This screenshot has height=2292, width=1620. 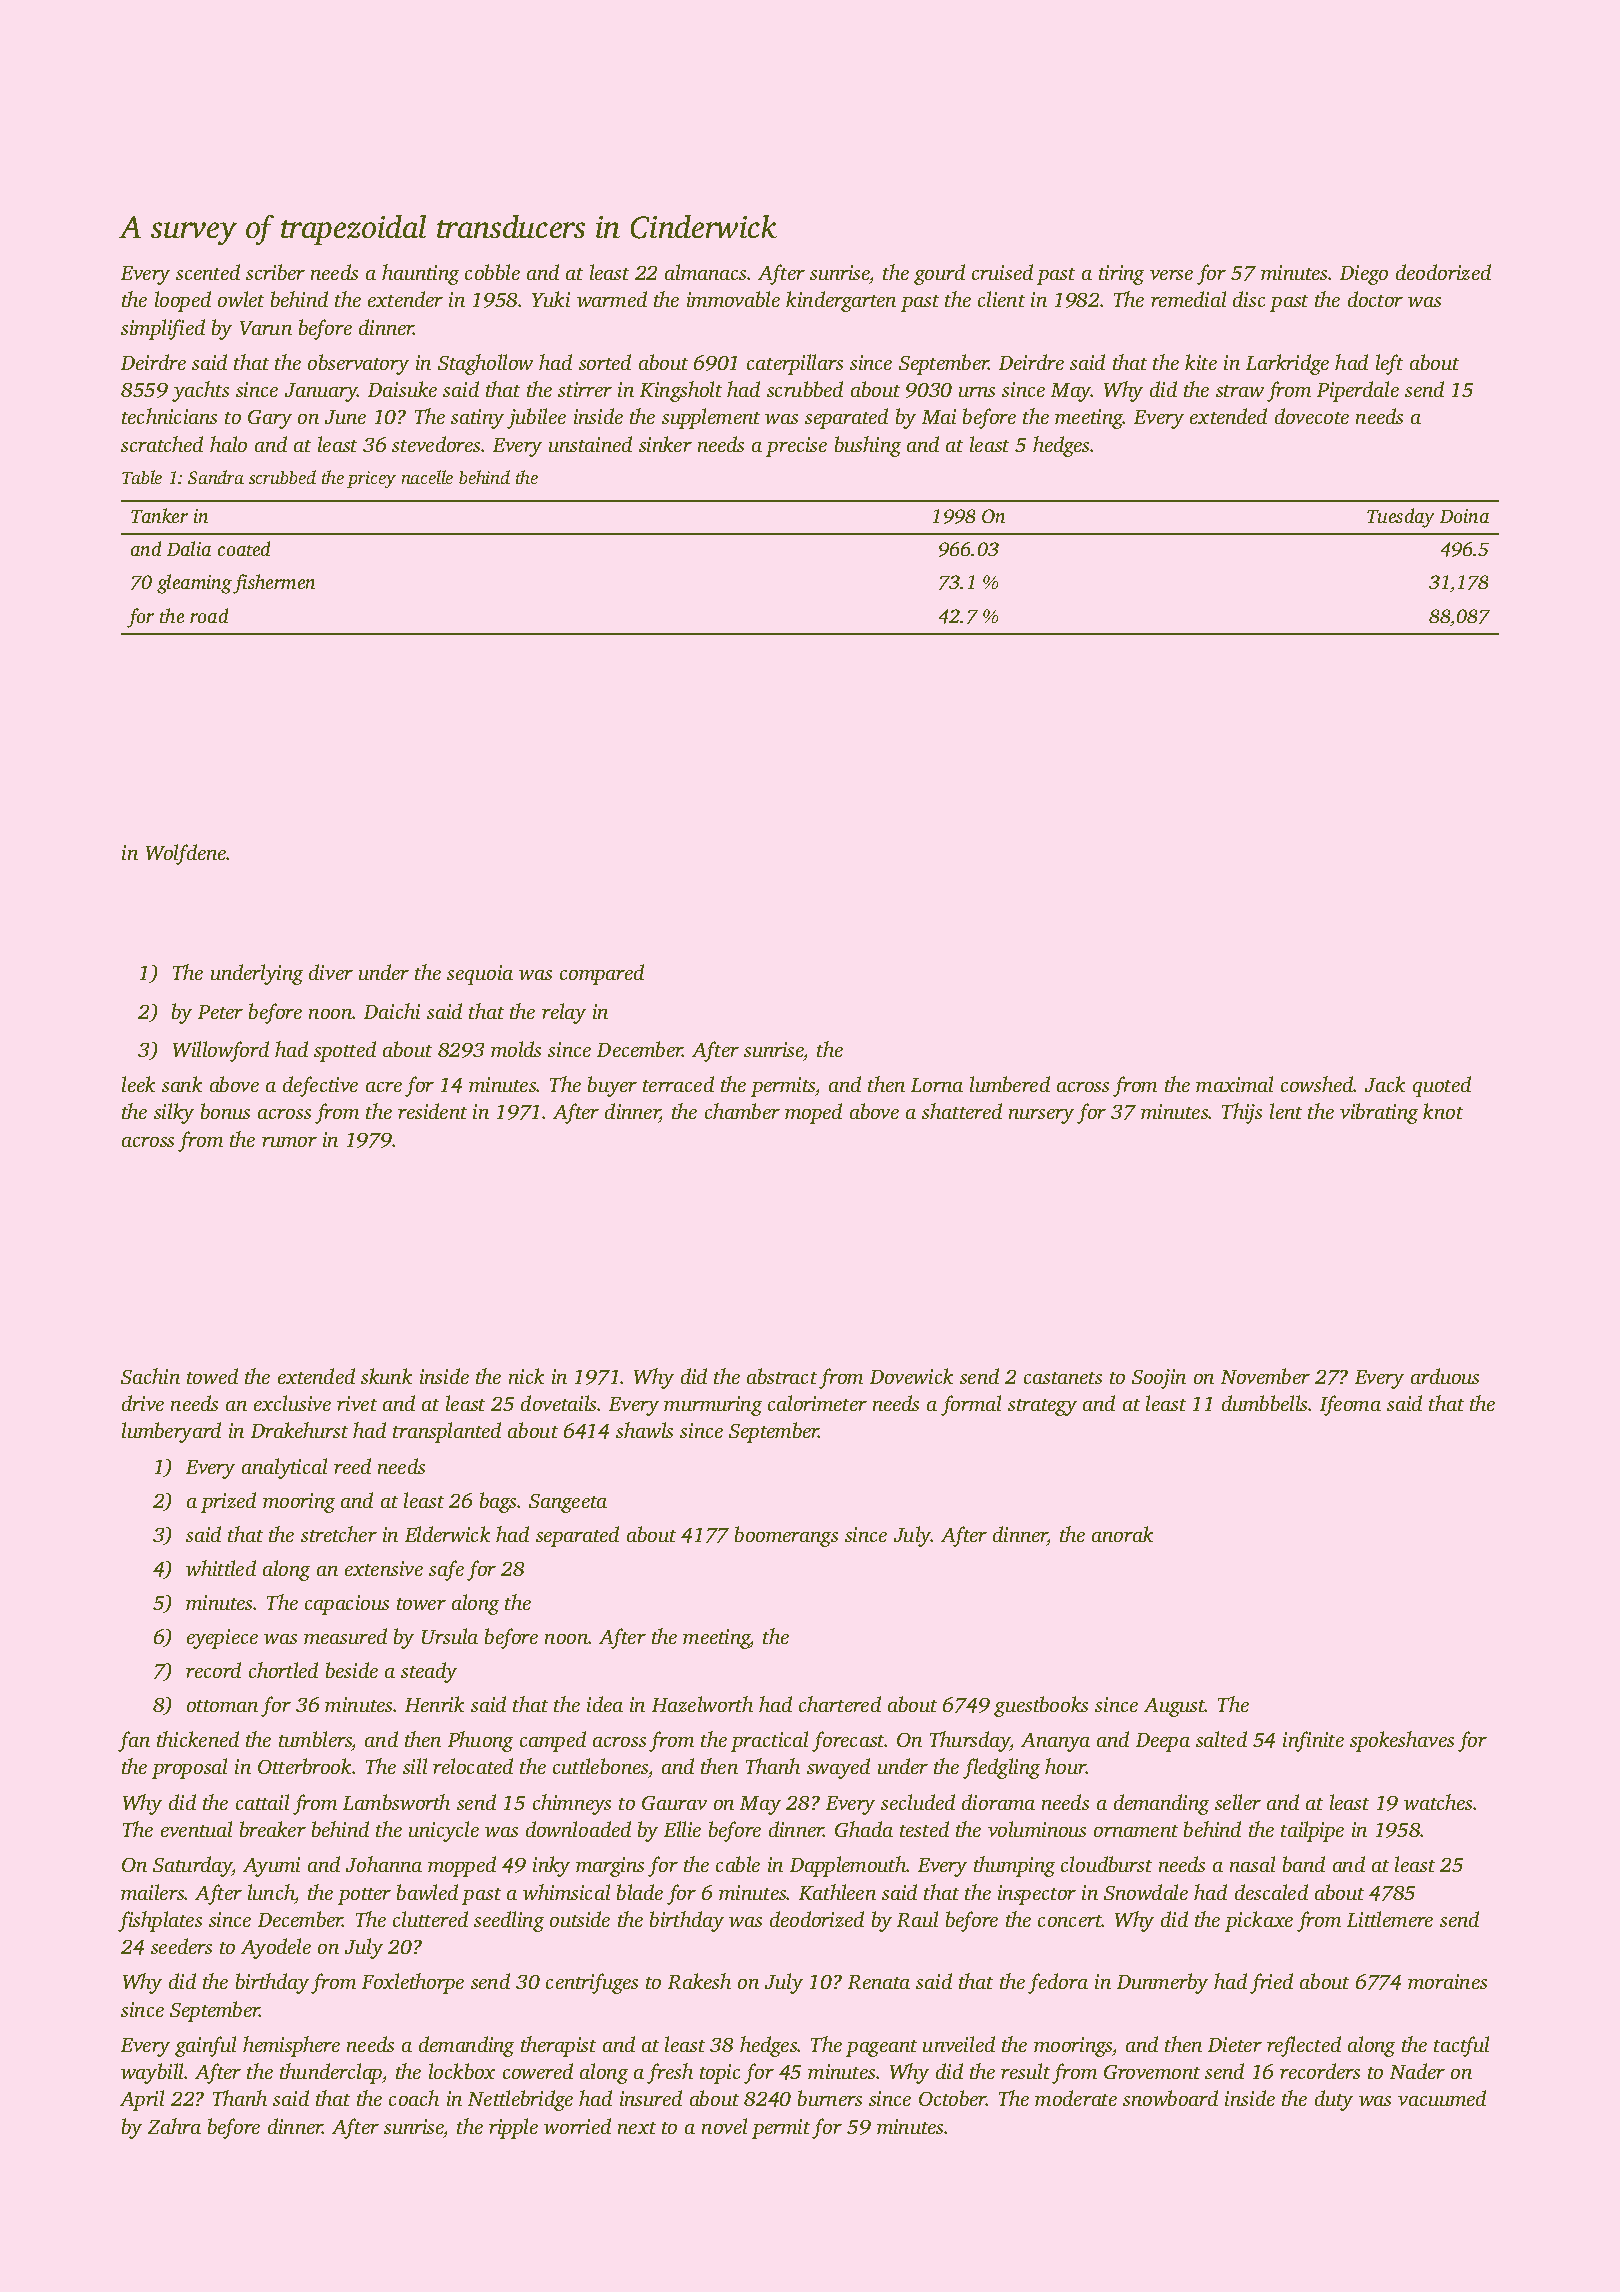 I want to click on bushing, so click(x=868, y=446).
